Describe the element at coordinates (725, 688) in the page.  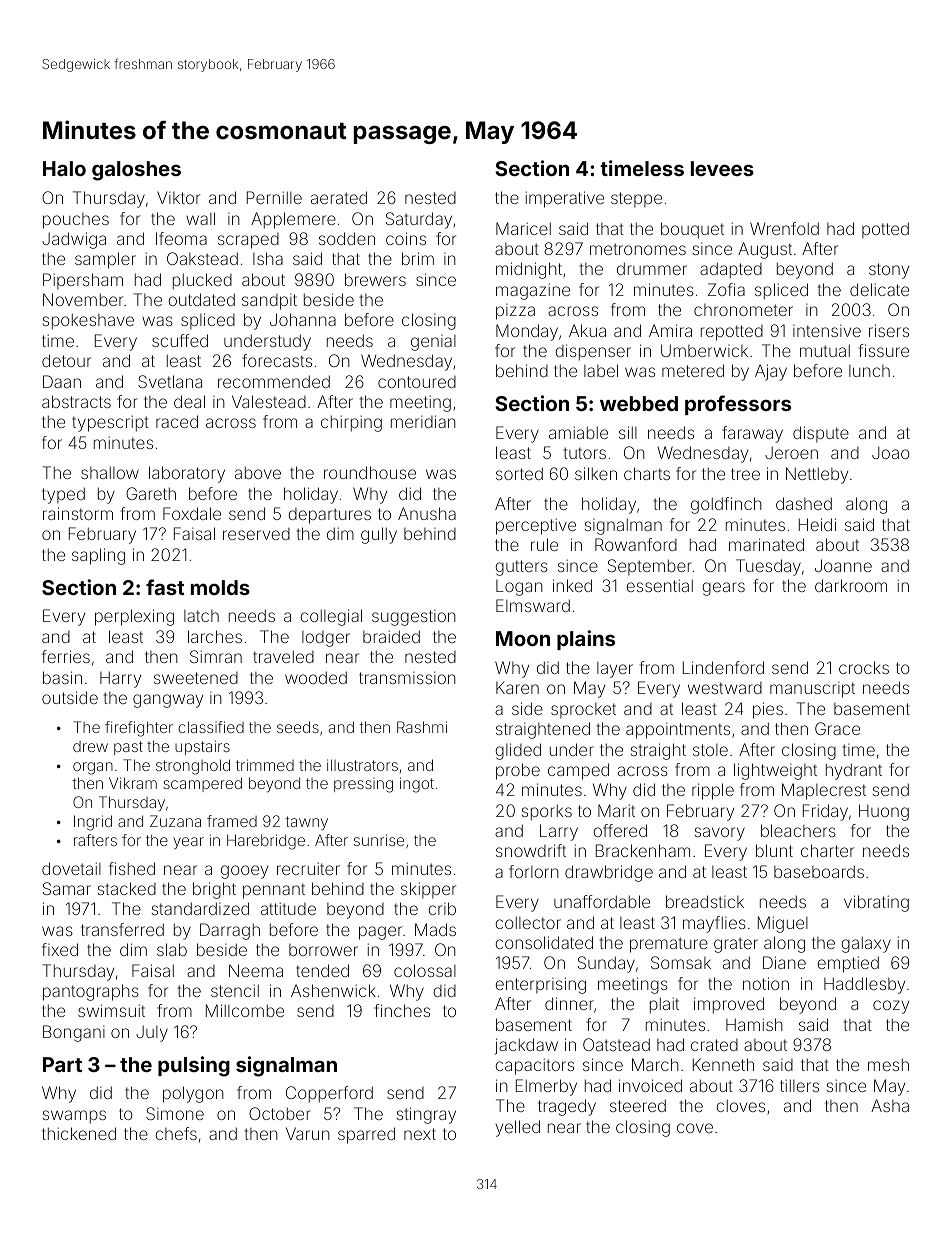
I see `westward` at that location.
